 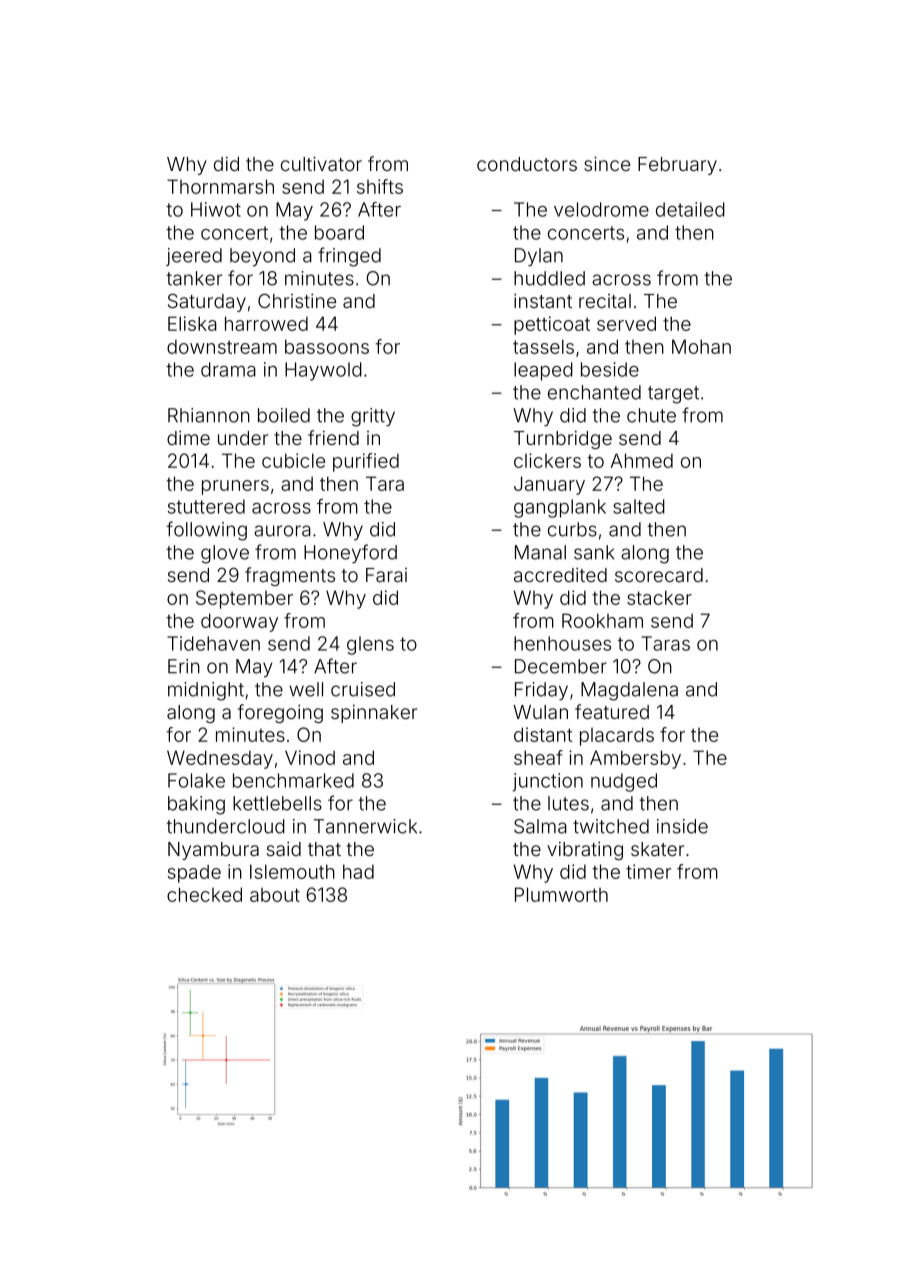 I want to click on Thornmarsh, so click(x=220, y=186).
